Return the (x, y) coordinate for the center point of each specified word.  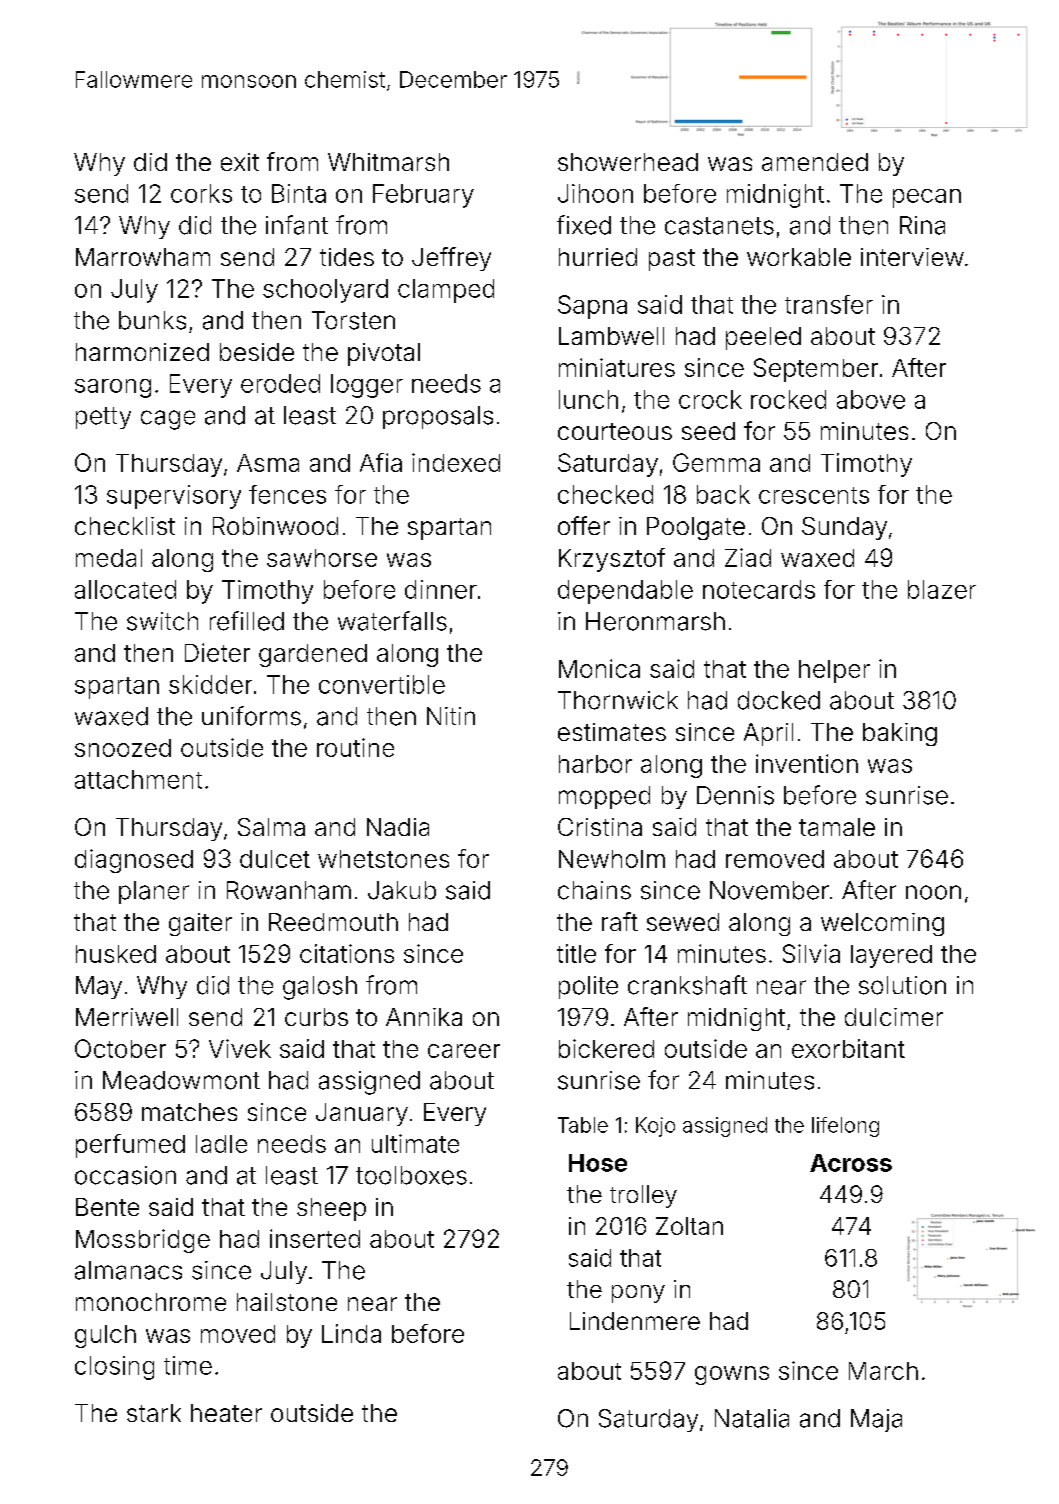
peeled (763, 338)
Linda (351, 1333)
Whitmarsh (388, 162)
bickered (606, 1048)
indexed (456, 462)
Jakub (402, 890)
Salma (271, 827)
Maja (876, 1420)
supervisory (174, 497)
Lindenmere (635, 1321)
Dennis (735, 795)
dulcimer (894, 1017)
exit (240, 162)
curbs (316, 1017)
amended (815, 162)
